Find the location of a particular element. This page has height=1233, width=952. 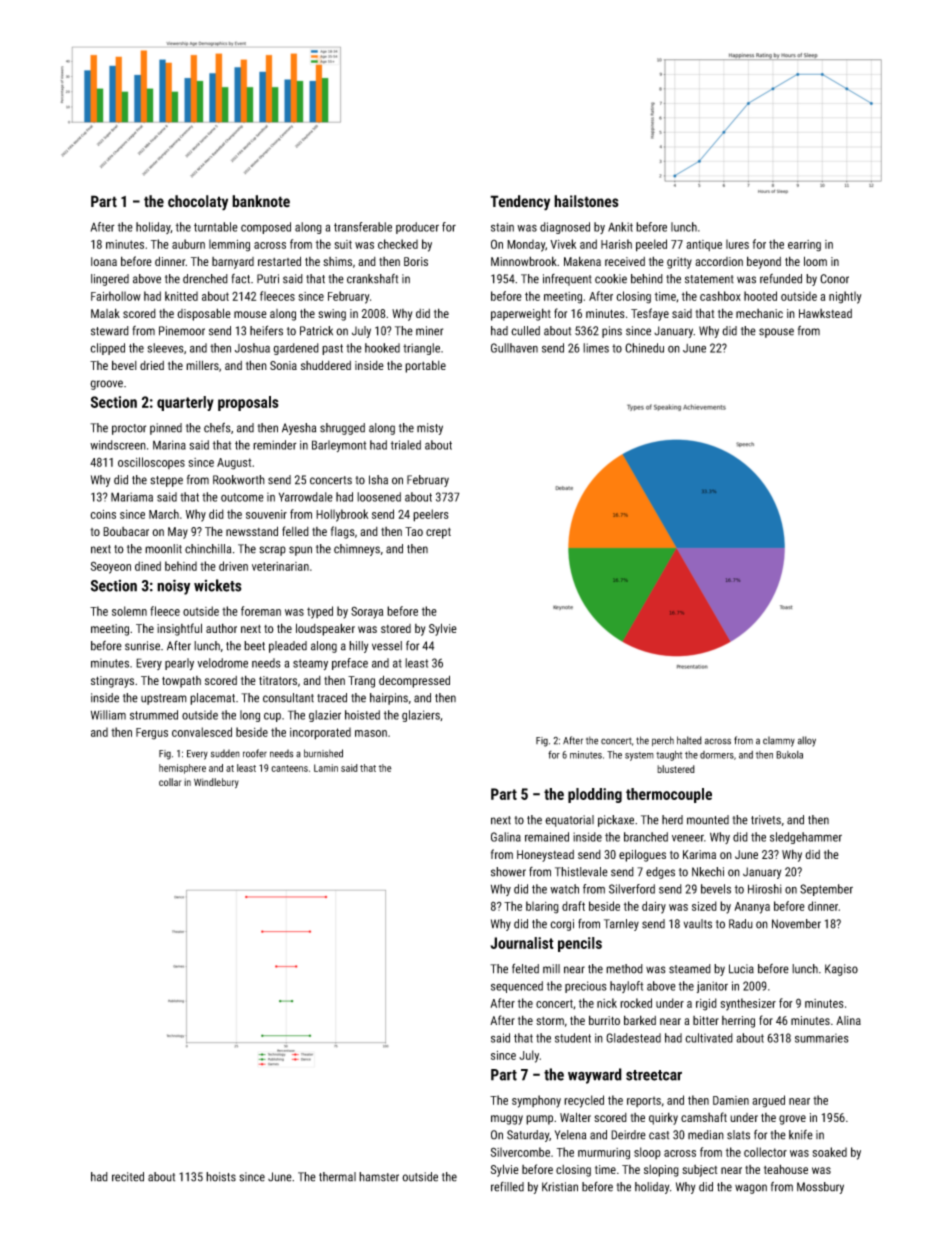

stored is located at coordinates (396, 628).
